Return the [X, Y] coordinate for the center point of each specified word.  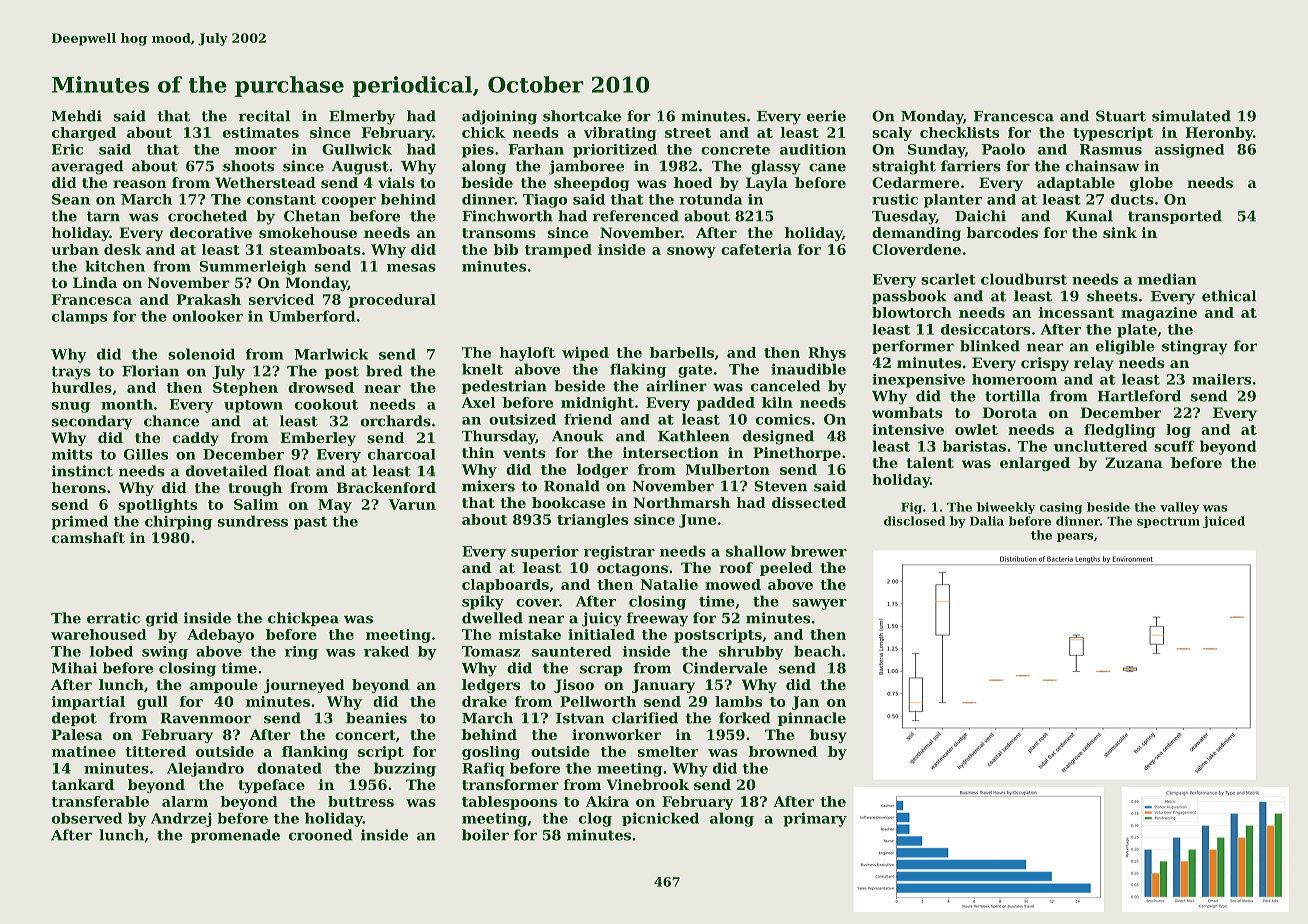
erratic [113, 618]
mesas [411, 268]
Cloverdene [916, 249]
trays [71, 373]
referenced [636, 216]
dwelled [492, 618]
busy [828, 736]
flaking [638, 370]
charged [84, 134]
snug [71, 407]
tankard [83, 784]
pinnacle [812, 719]
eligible [1125, 347]
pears [1075, 537]
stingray [1195, 347]
